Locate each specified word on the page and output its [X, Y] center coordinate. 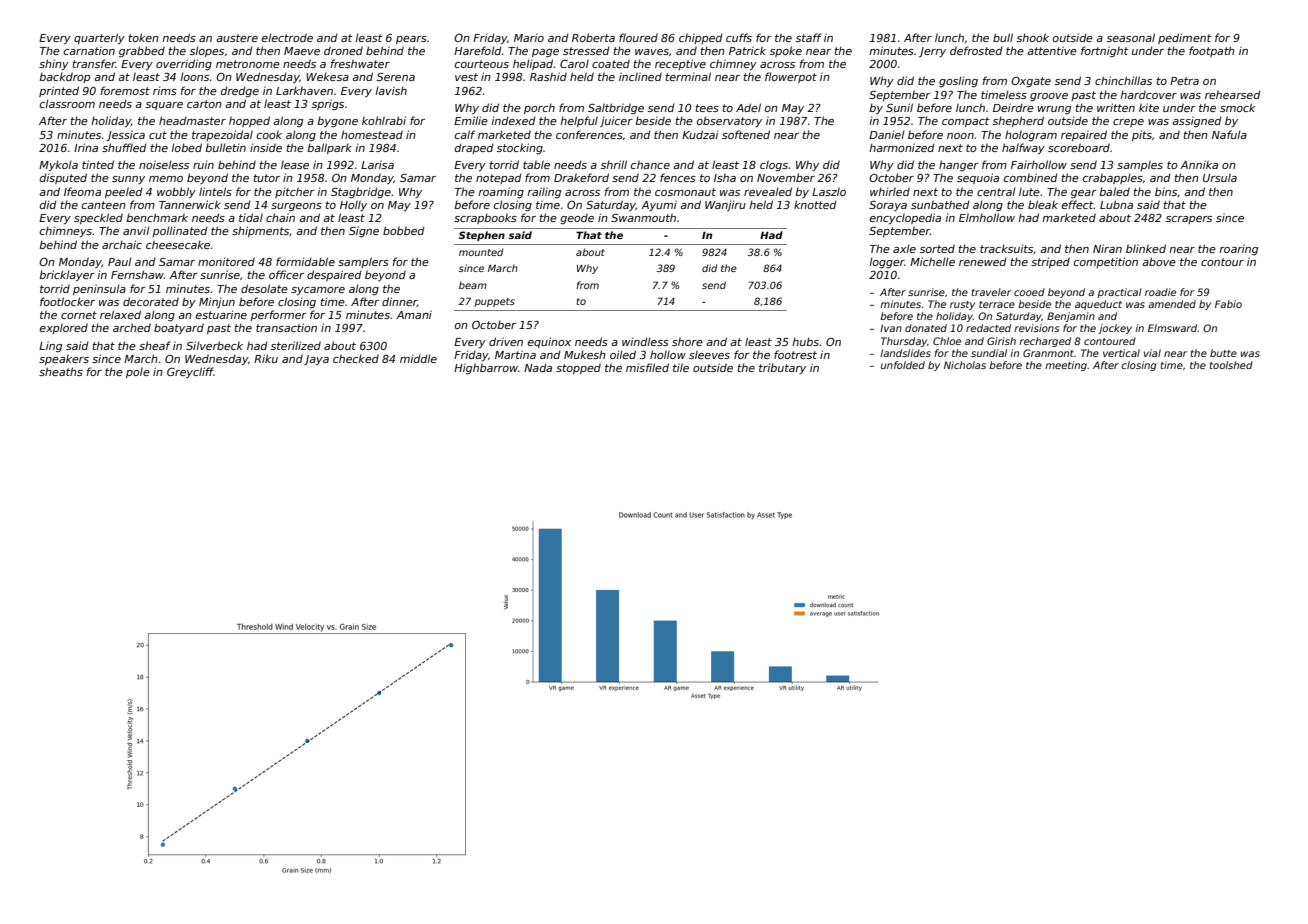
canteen [104, 205]
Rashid [548, 76]
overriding [184, 64]
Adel [748, 107]
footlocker [67, 301]
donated [926, 328]
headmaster [192, 120]
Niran [1107, 248]
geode [577, 218]
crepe [1128, 123]
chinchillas [1123, 80]
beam [473, 285]
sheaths [61, 371]
